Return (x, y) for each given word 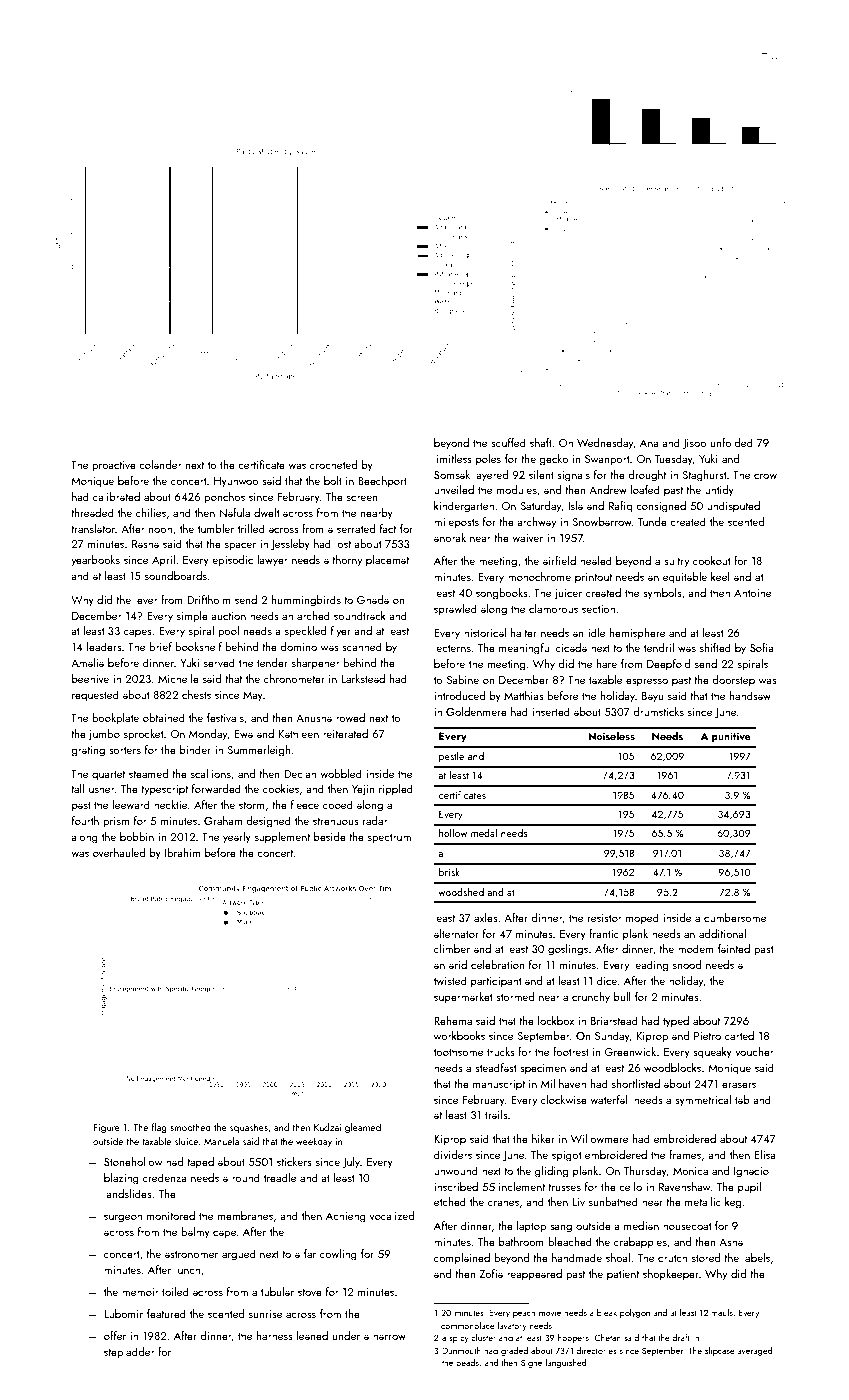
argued (239, 1255)
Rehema (453, 1020)
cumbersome (735, 917)
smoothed (190, 1127)
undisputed (733, 506)
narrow (389, 1337)
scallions (211, 773)
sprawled (455, 610)
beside (330, 836)
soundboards (176, 575)
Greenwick (630, 1051)
